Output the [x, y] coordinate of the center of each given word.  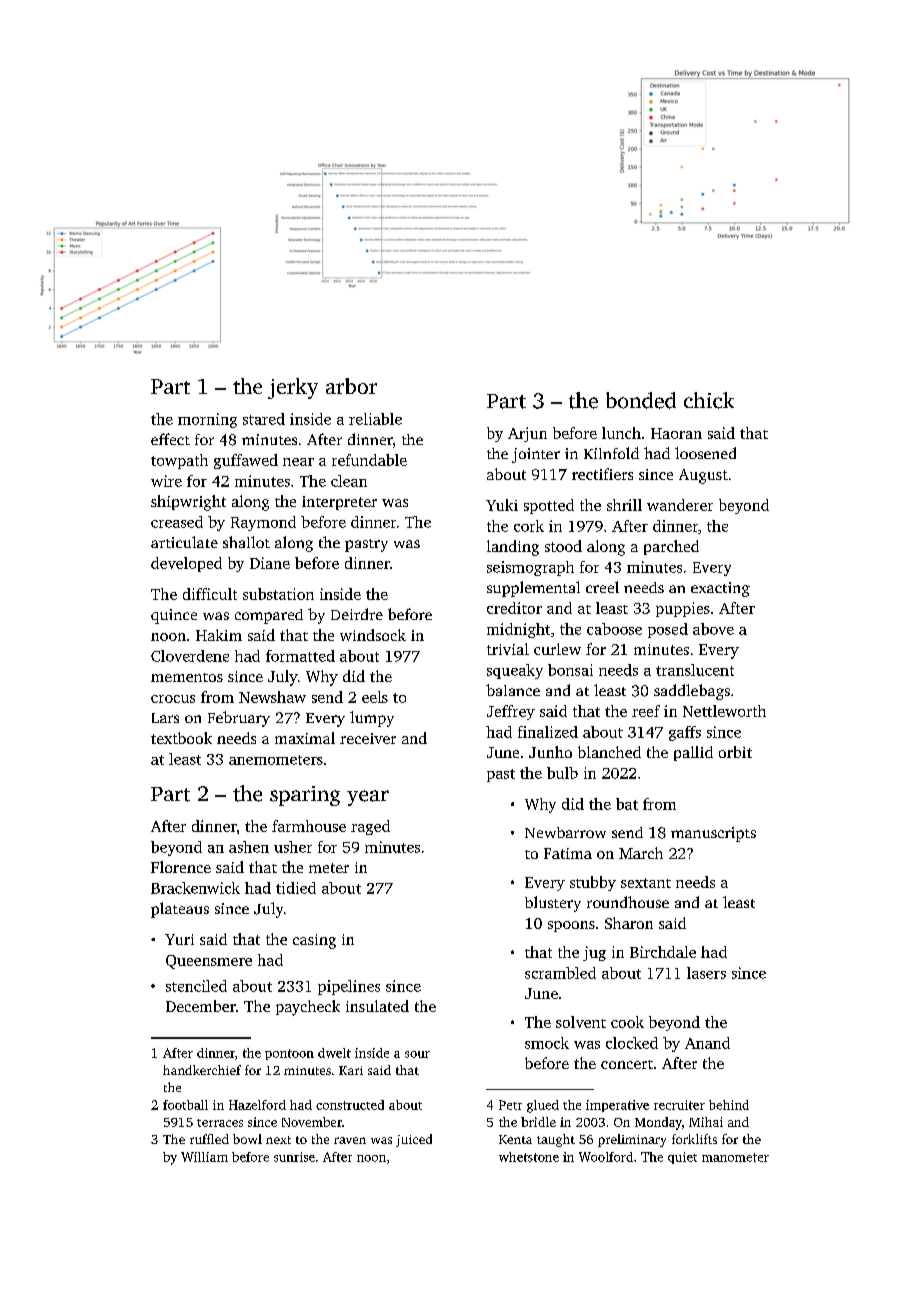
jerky [293, 388]
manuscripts [713, 834]
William [204, 1157]
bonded [641, 400]
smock [547, 1043]
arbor [351, 386]
